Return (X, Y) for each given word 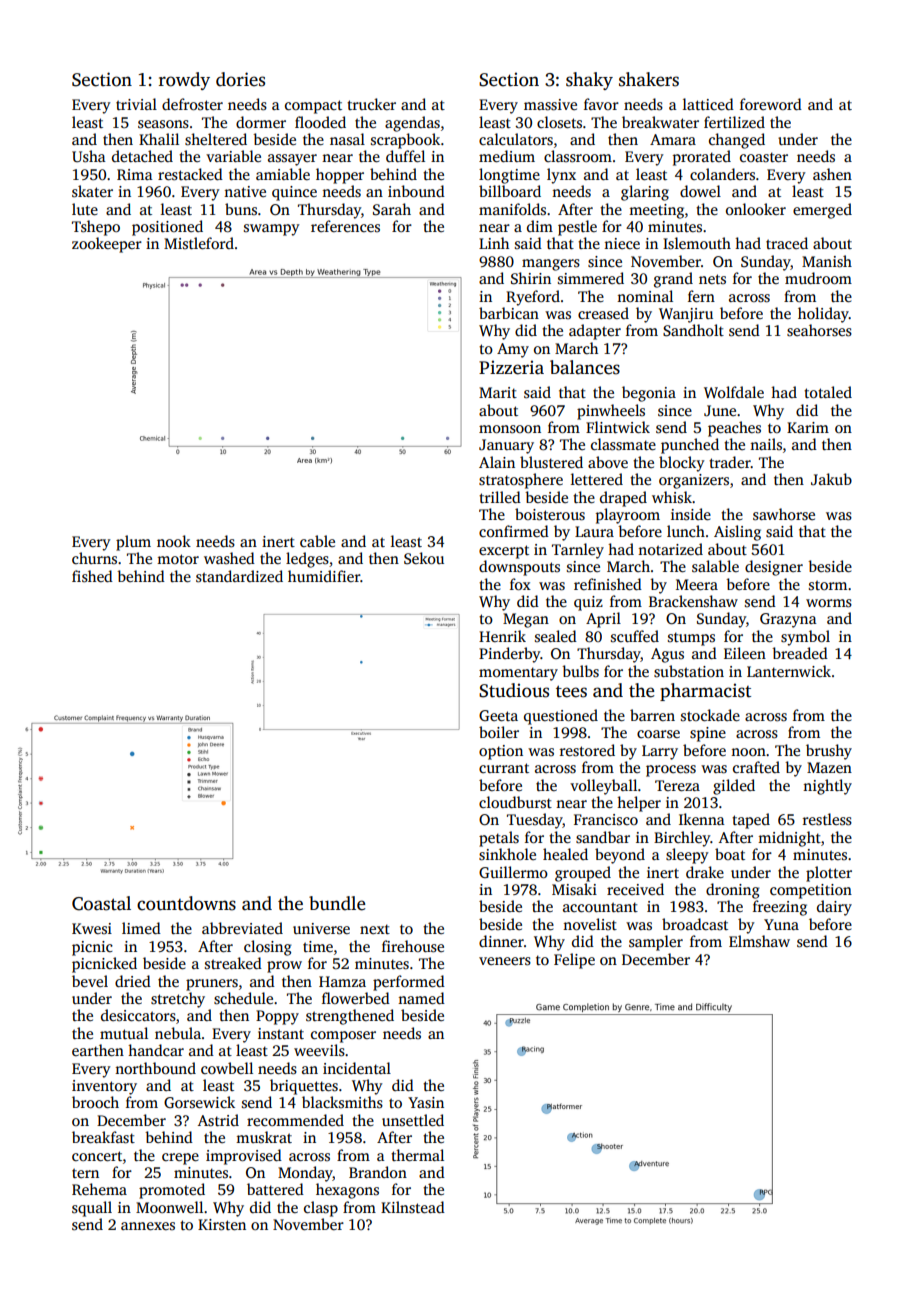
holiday (823, 315)
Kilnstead (413, 1207)
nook (174, 541)
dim (540, 226)
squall (92, 1209)
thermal (417, 1155)
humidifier (324, 576)
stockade (710, 715)
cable (317, 541)
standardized (239, 576)
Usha (89, 156)
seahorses (819, 330)
